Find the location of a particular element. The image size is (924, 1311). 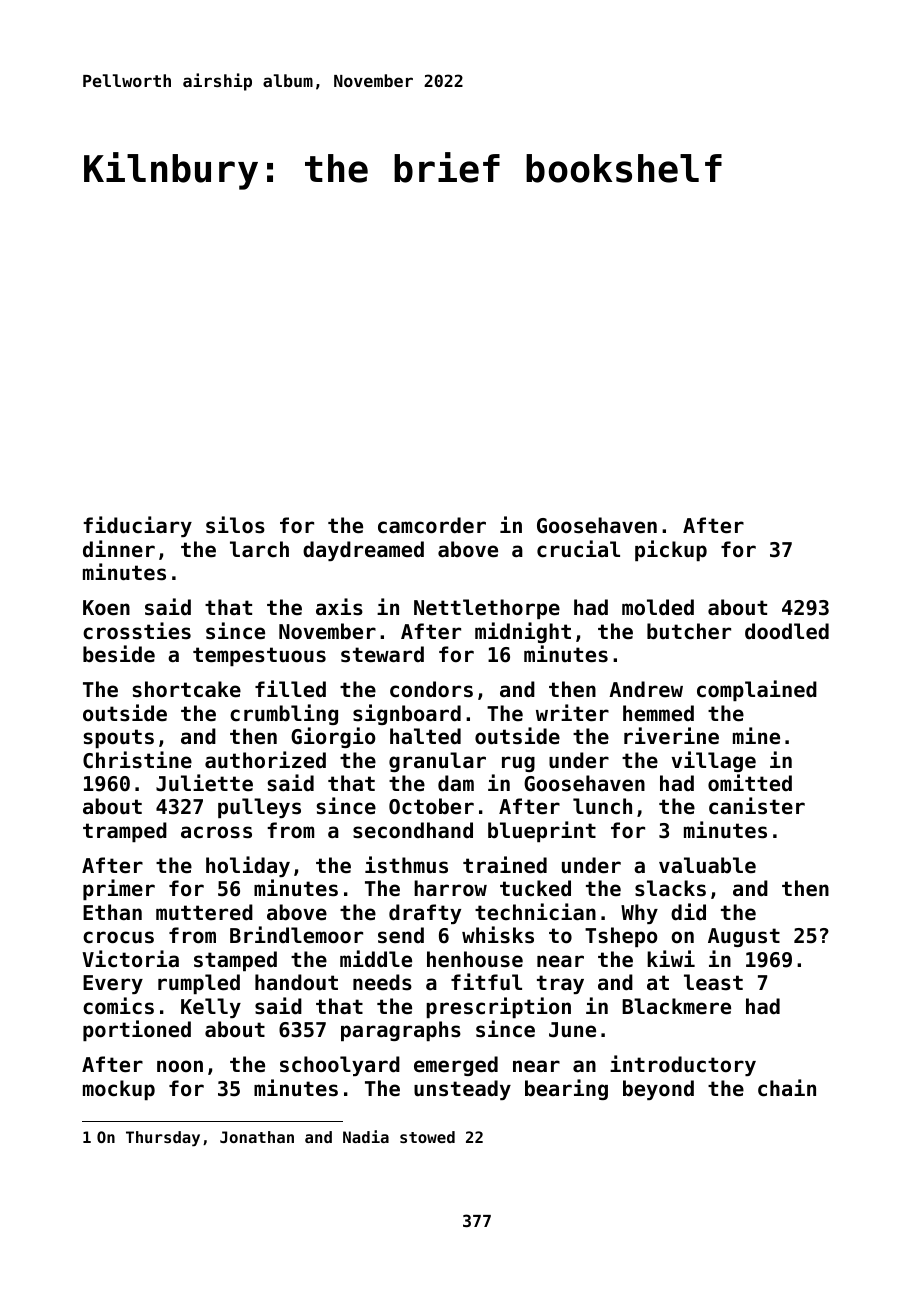

pickup is located at coordinates (671, 550).
